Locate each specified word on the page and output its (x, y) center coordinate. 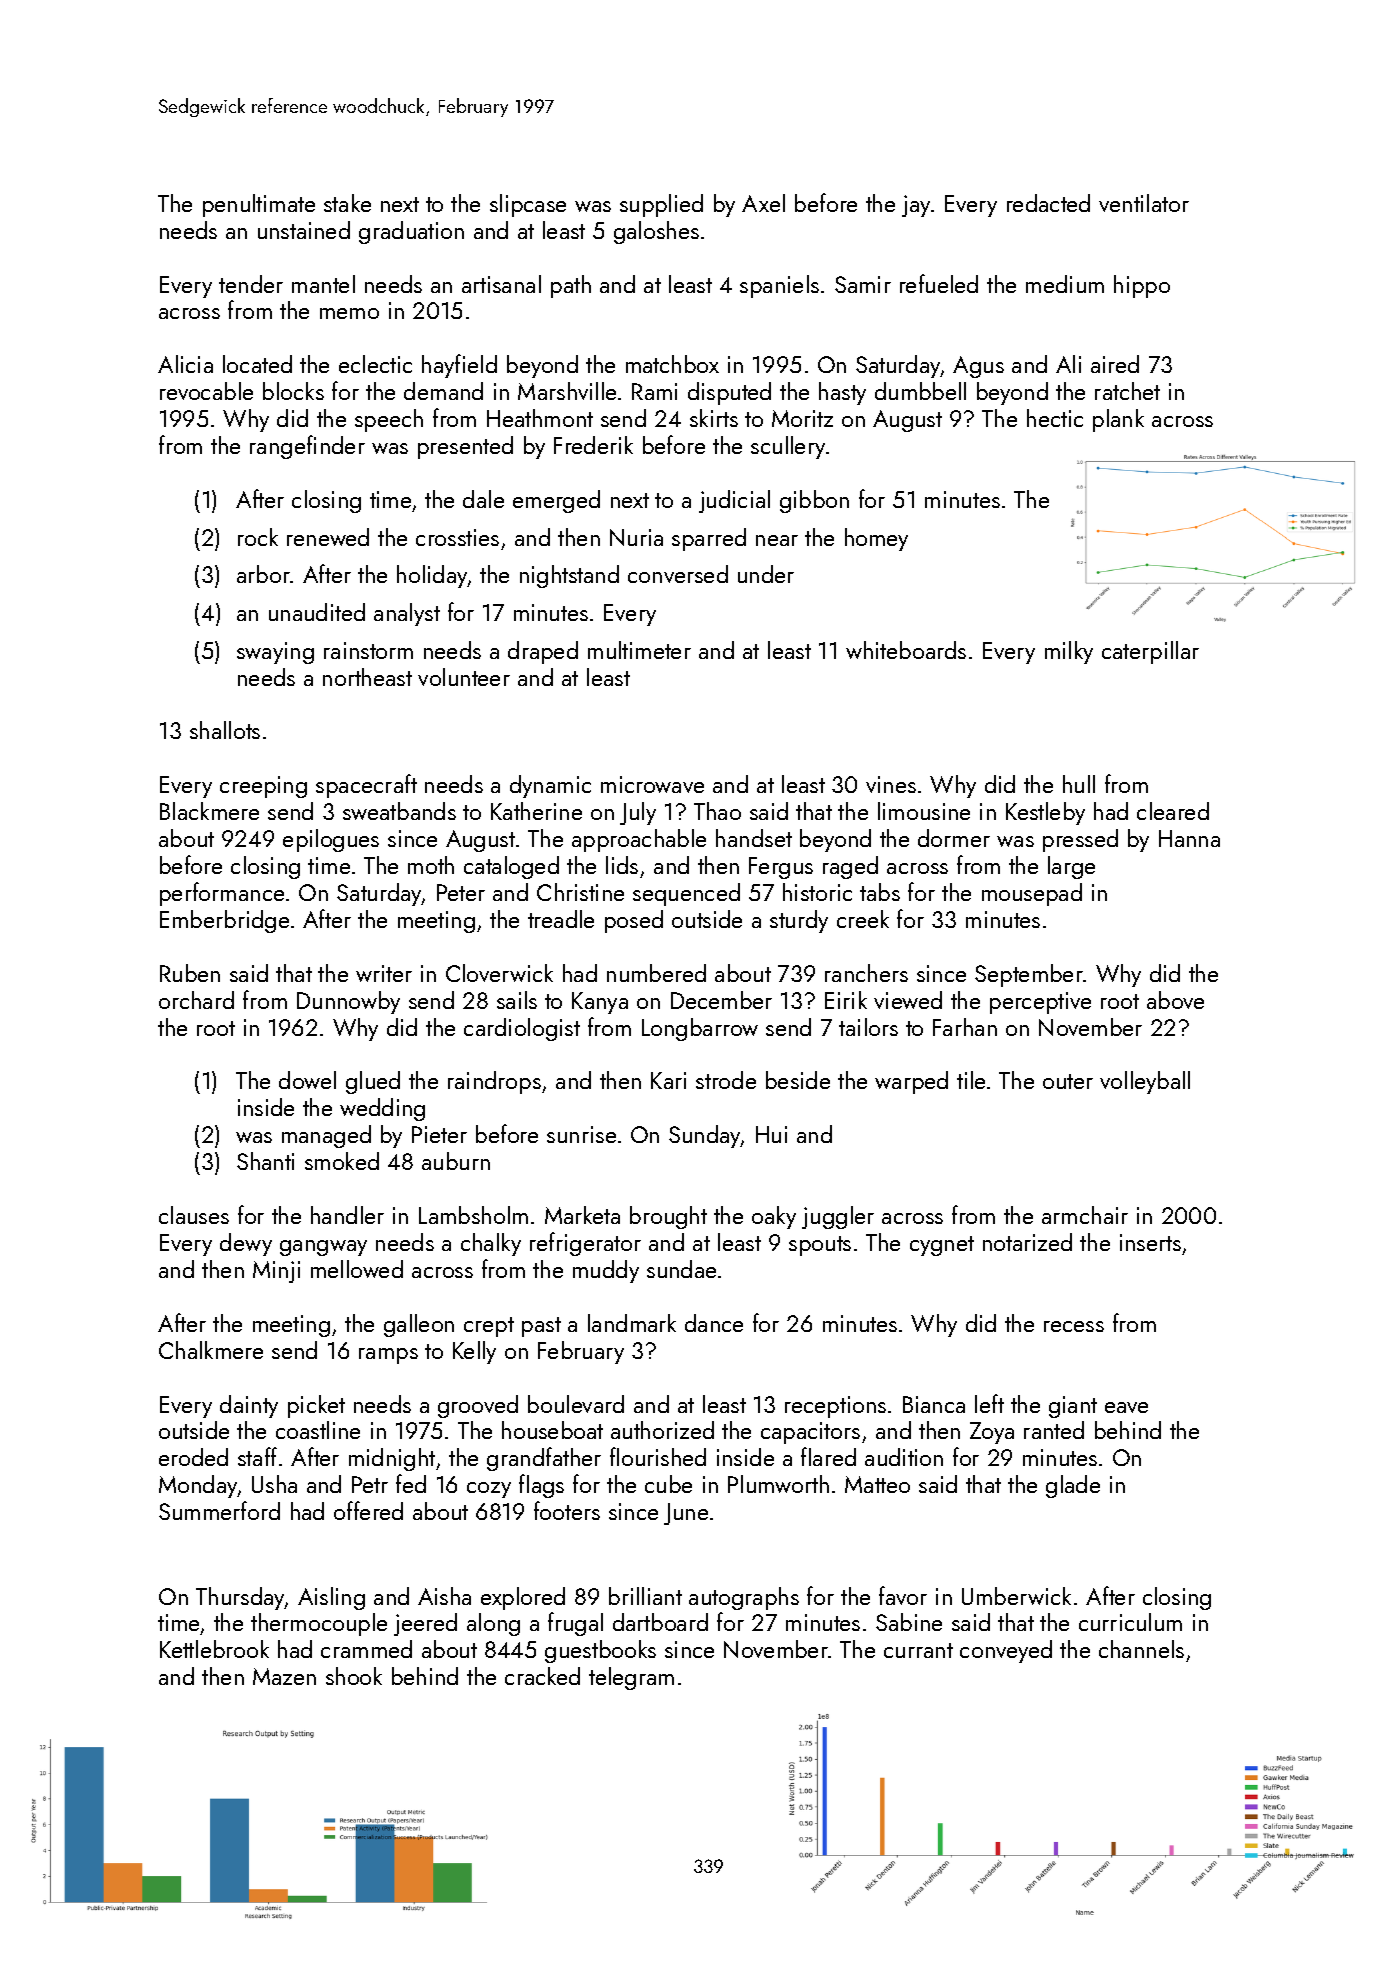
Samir (863, 284)
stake (347, 203)
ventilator (1144, 203)
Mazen (284, 1676)
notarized (1027, 1242)
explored (523, 1598)
